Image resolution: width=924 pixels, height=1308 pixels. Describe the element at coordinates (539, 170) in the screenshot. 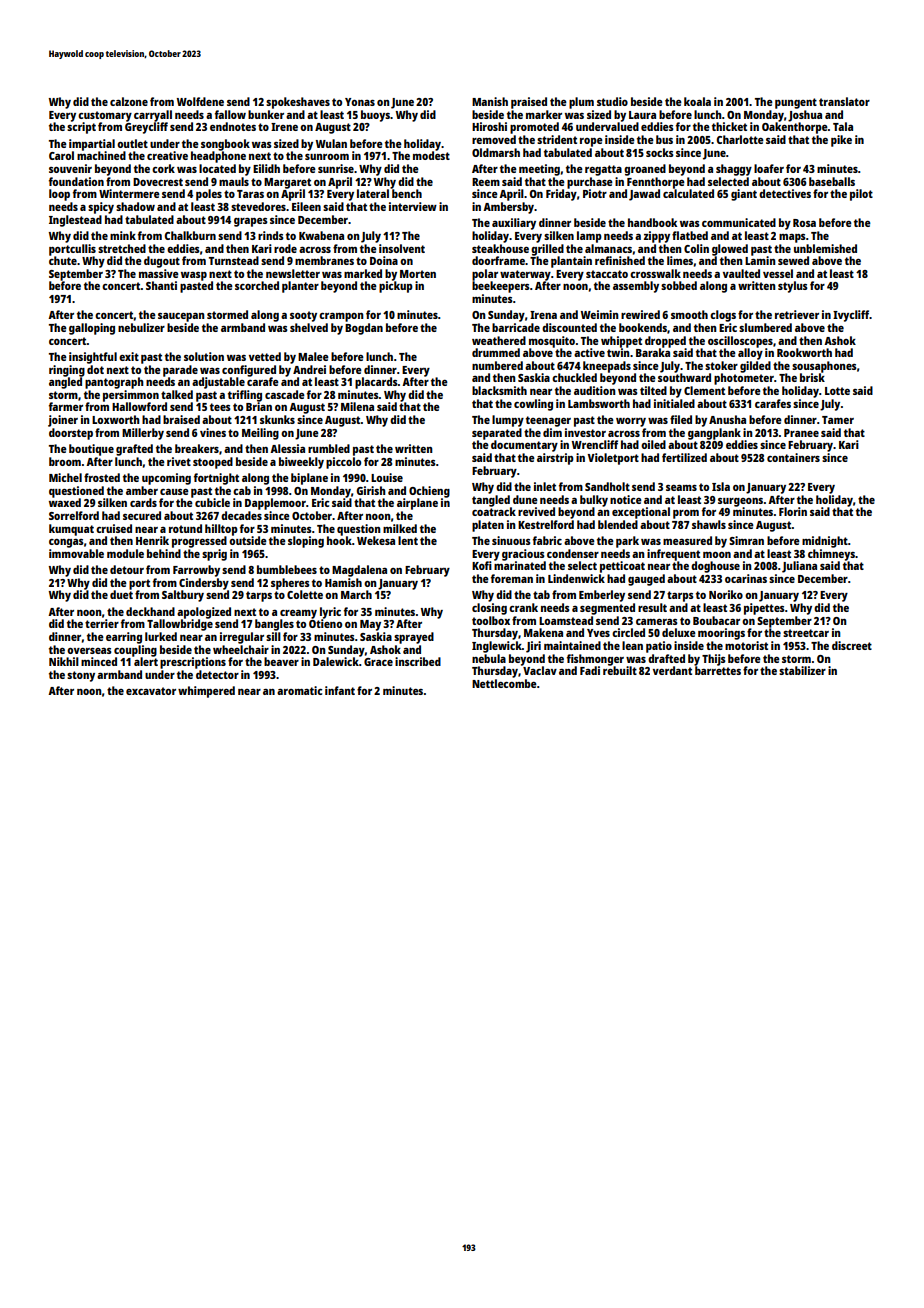

I see `meeting` at that location.
